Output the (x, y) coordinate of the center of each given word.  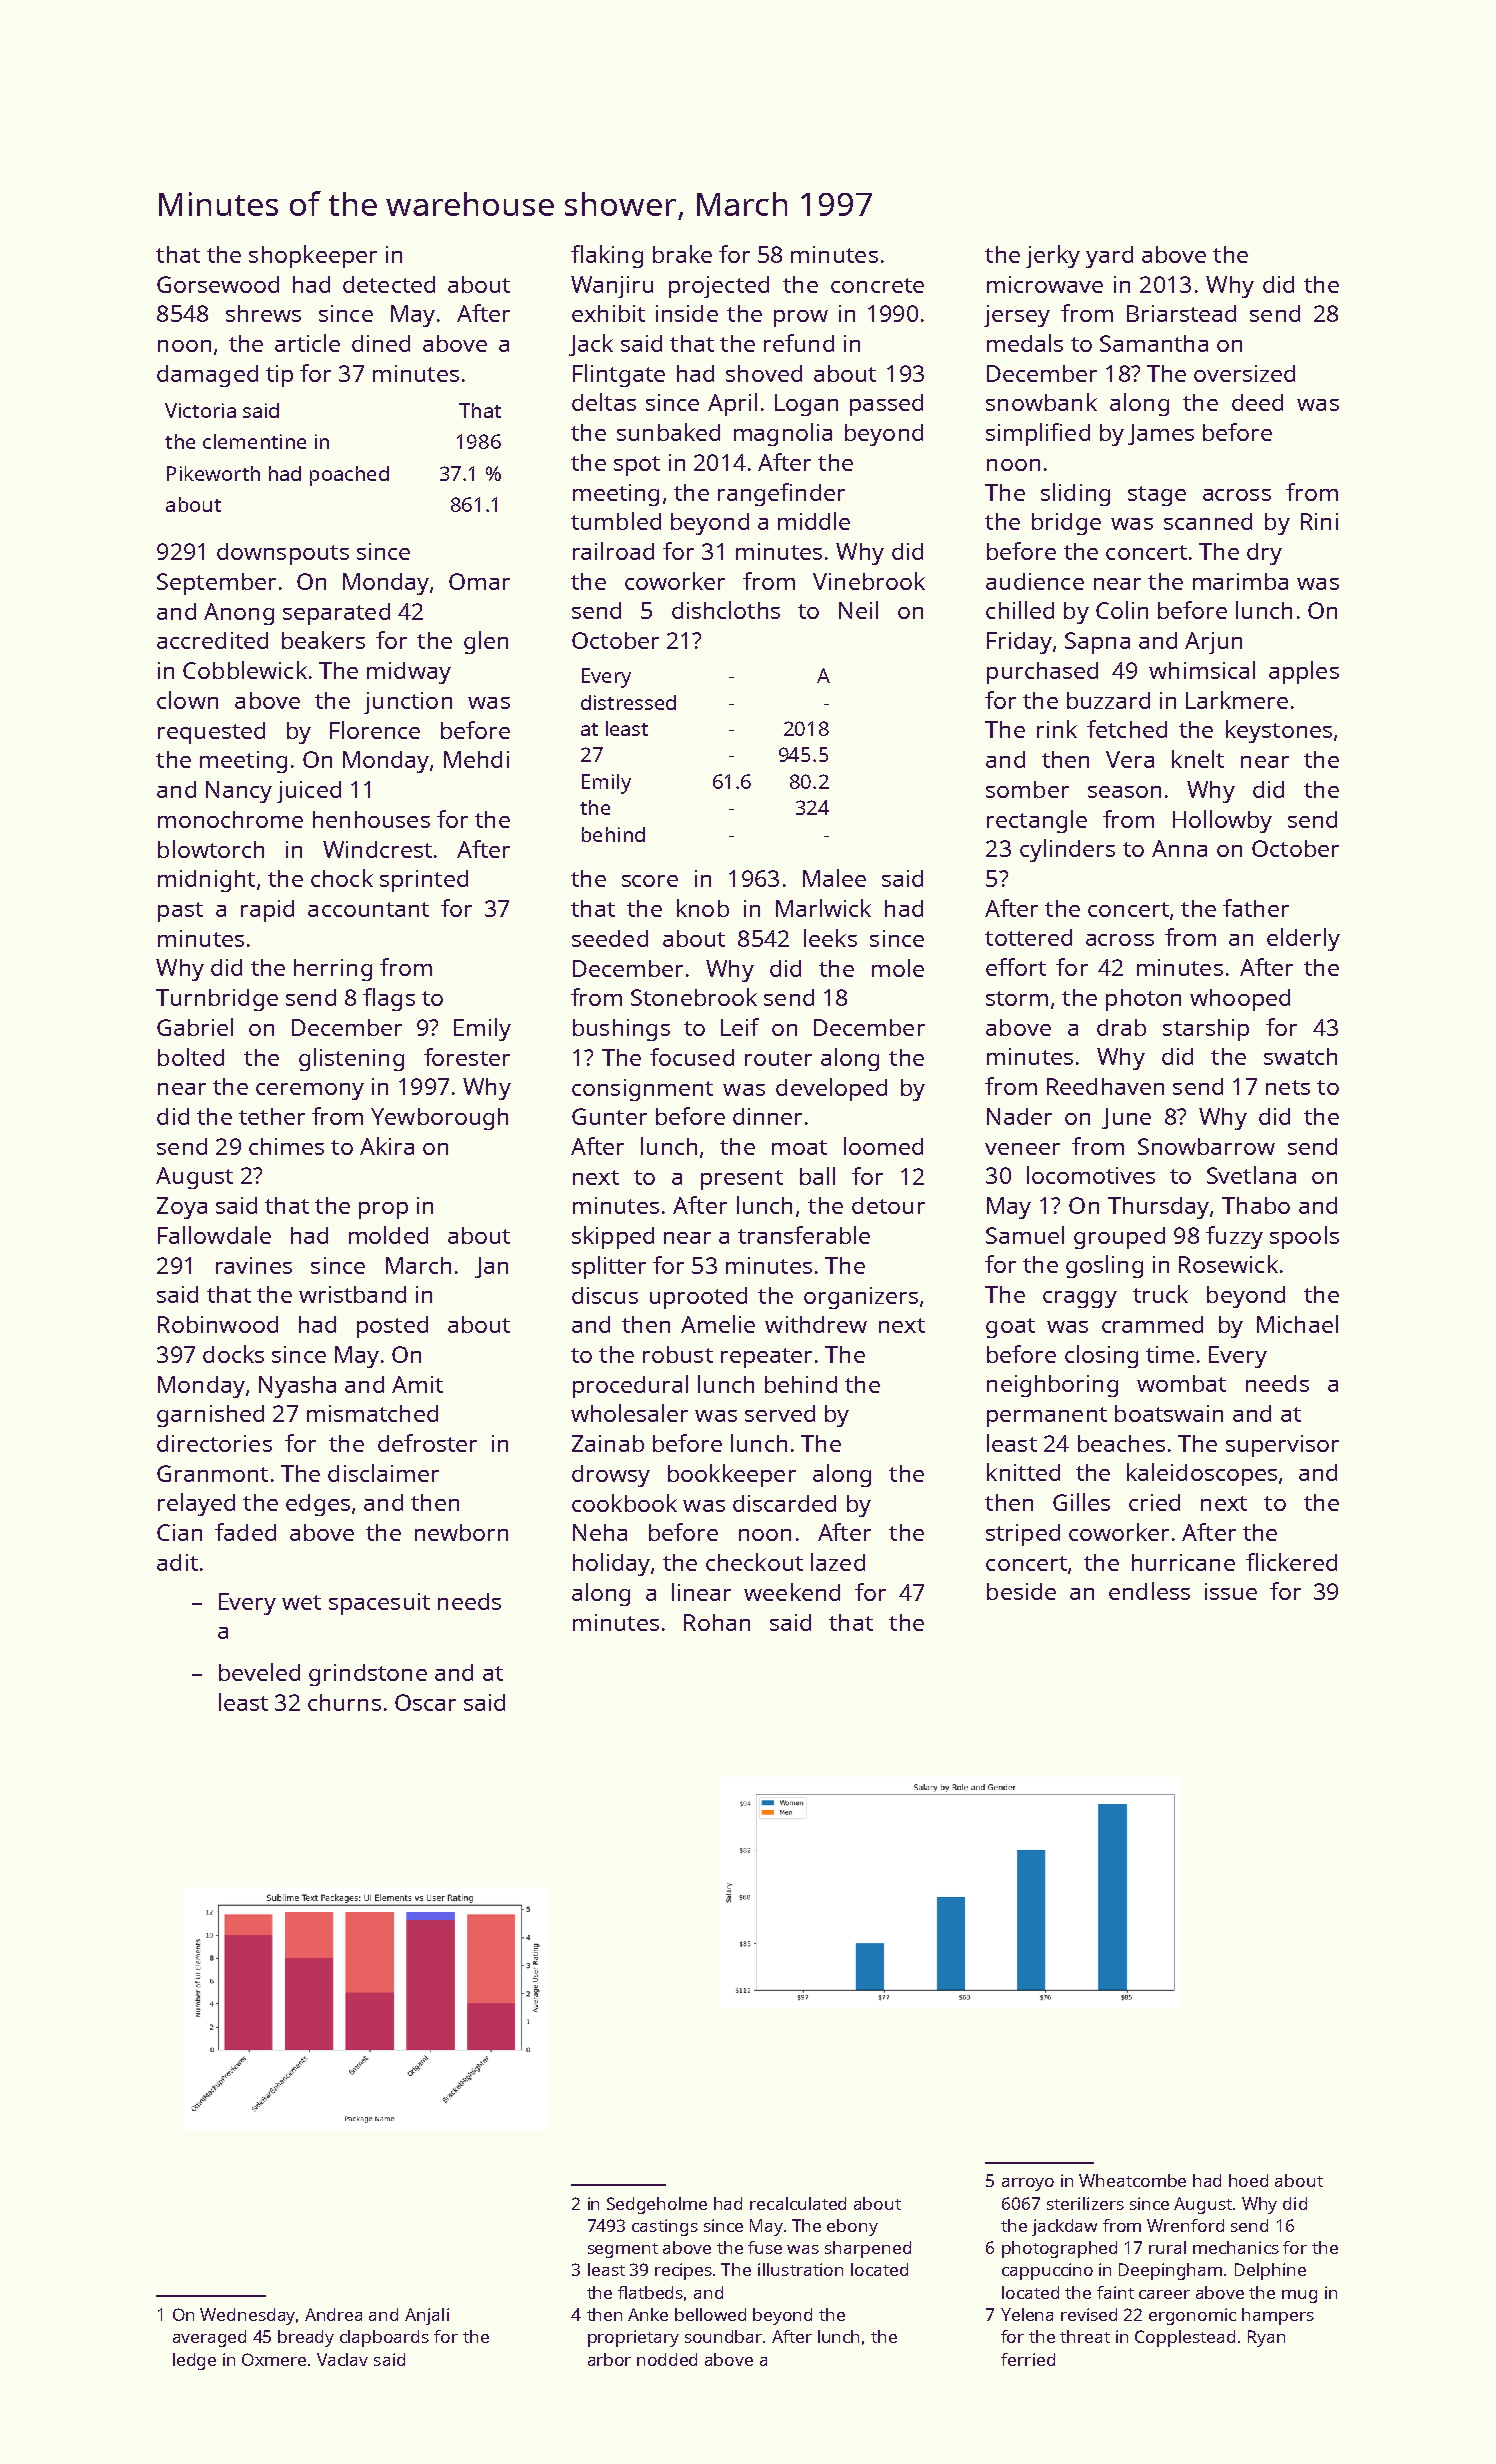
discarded (784, 1503)
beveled (259, 1672)
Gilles (1081, 1502)
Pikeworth (213, 473)
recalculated (798, 2203)
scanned (1208, 521)
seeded (610, 938)
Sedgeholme (657, 2205)
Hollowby (1222, 821)
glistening (351, 1059)
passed (886, 405)
